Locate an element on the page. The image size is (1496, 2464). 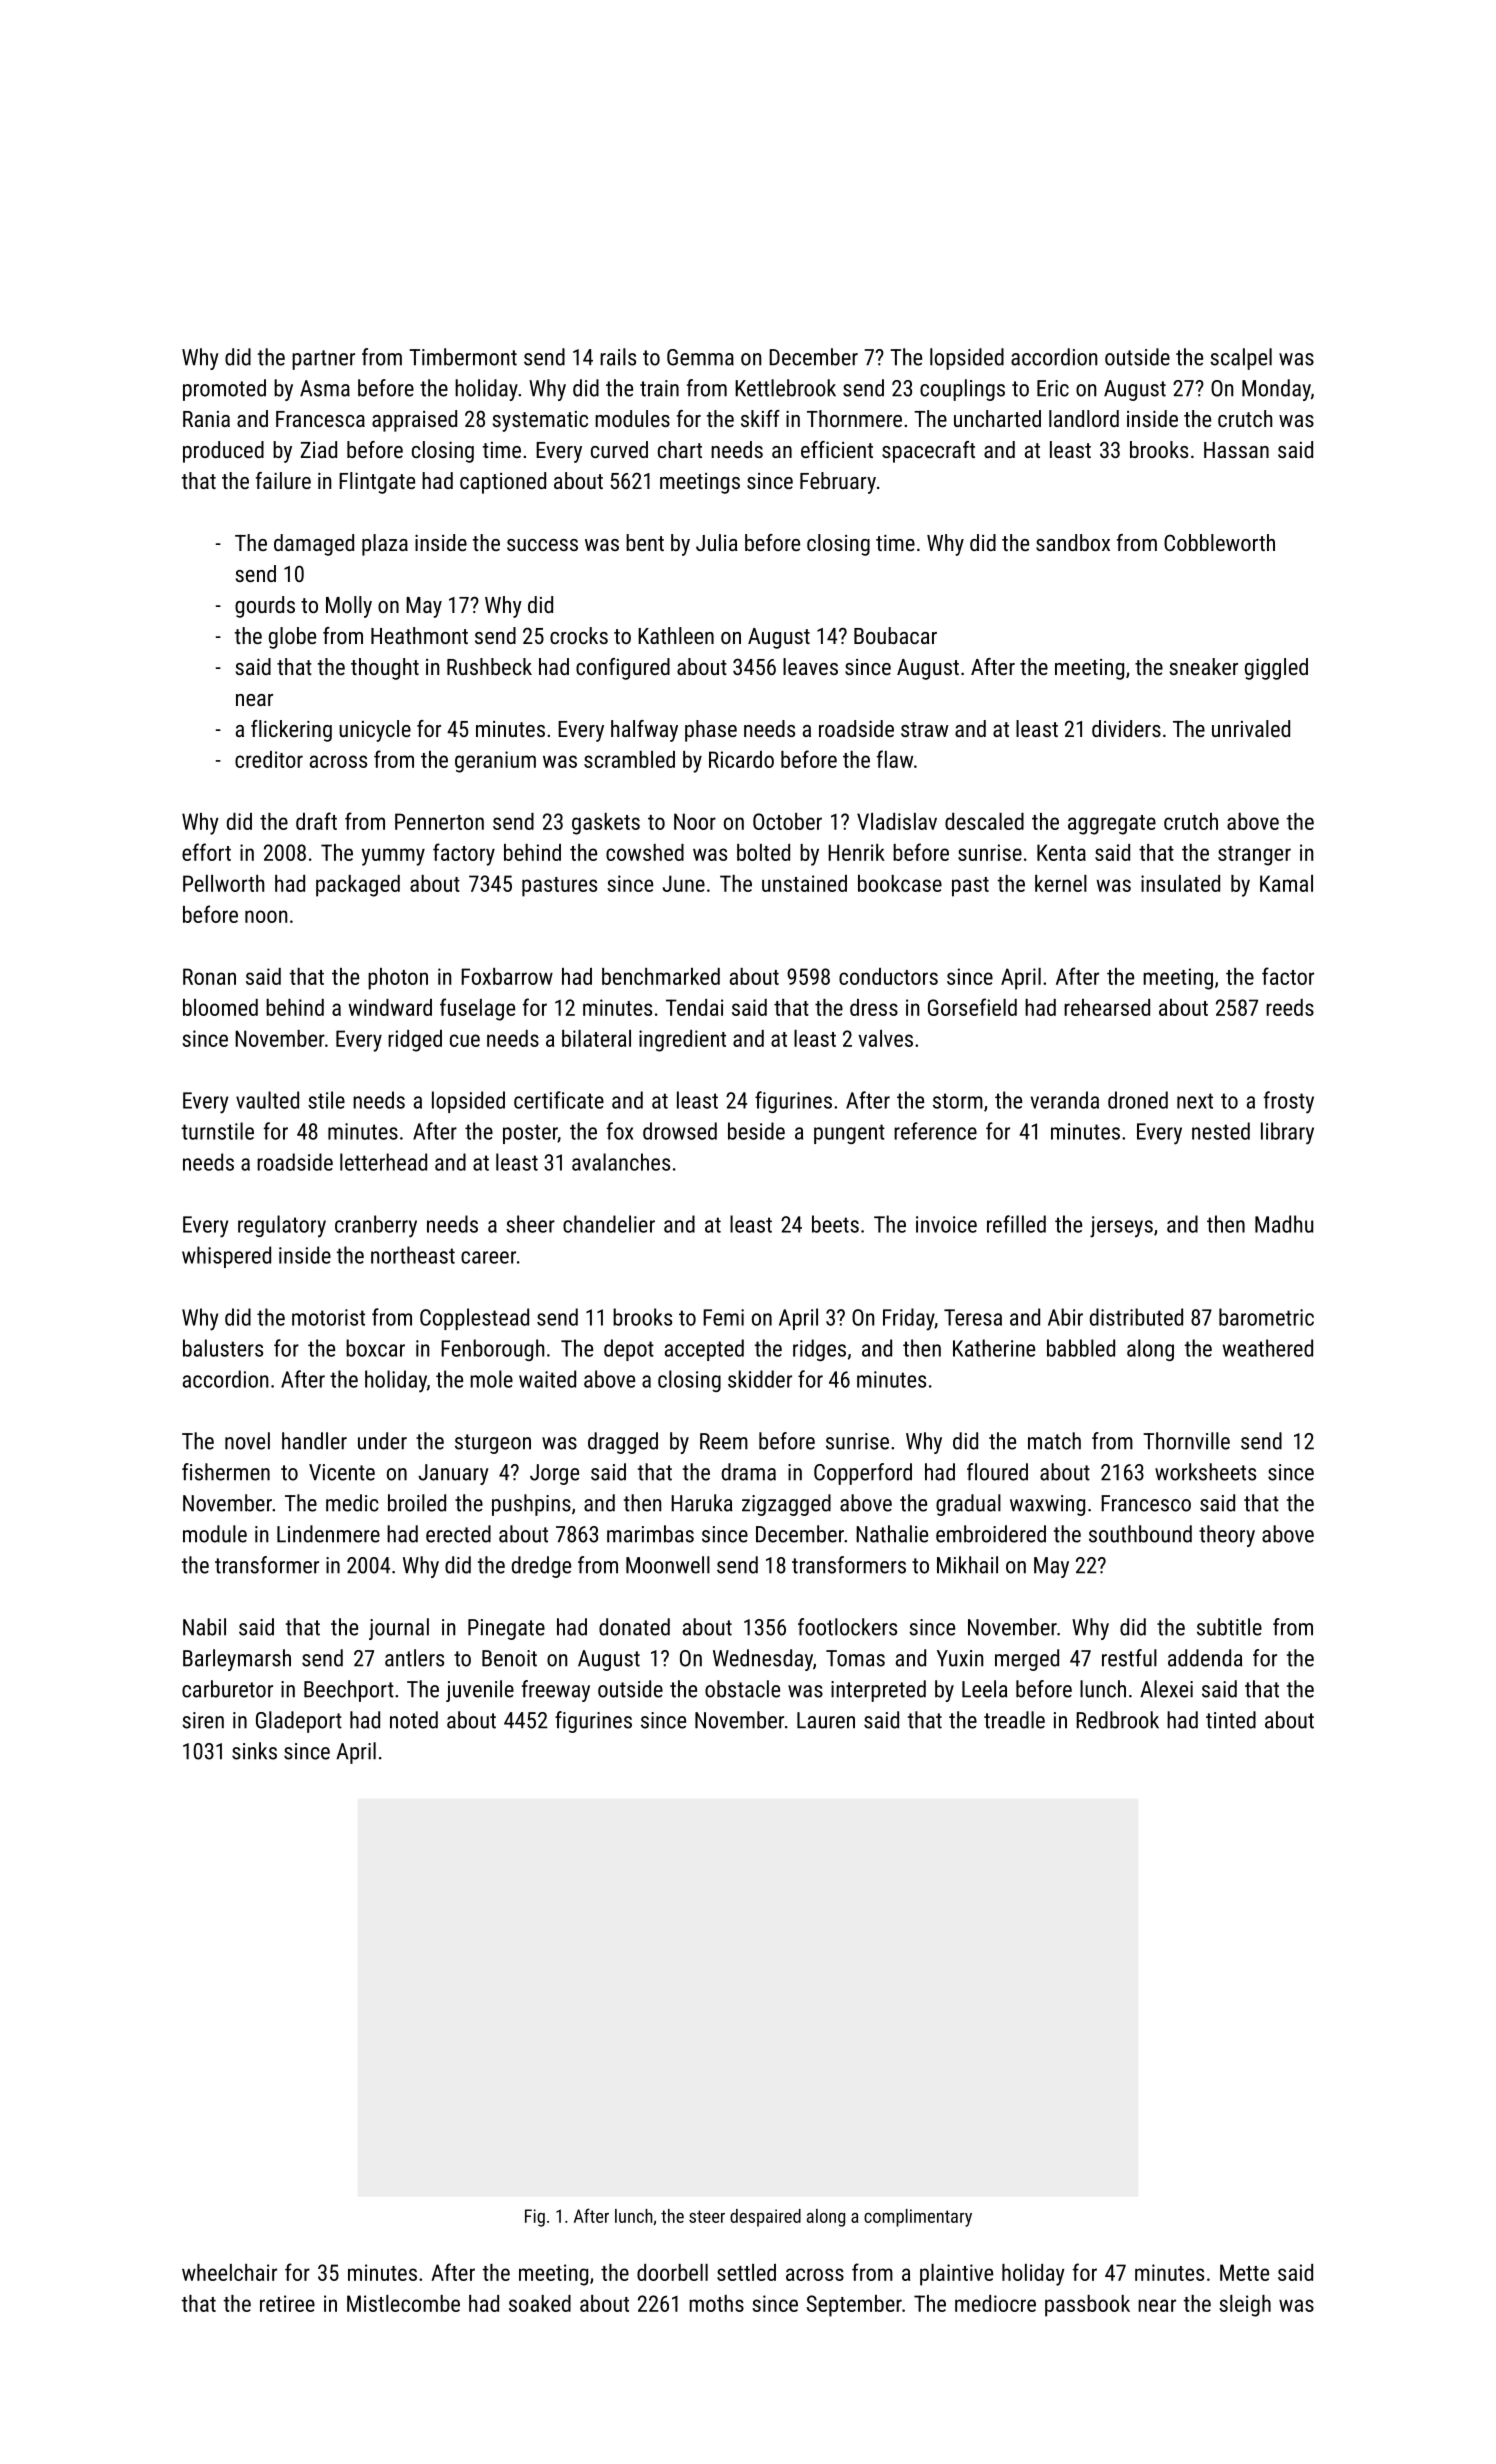
siren is located at coordinates (203, 1720).
